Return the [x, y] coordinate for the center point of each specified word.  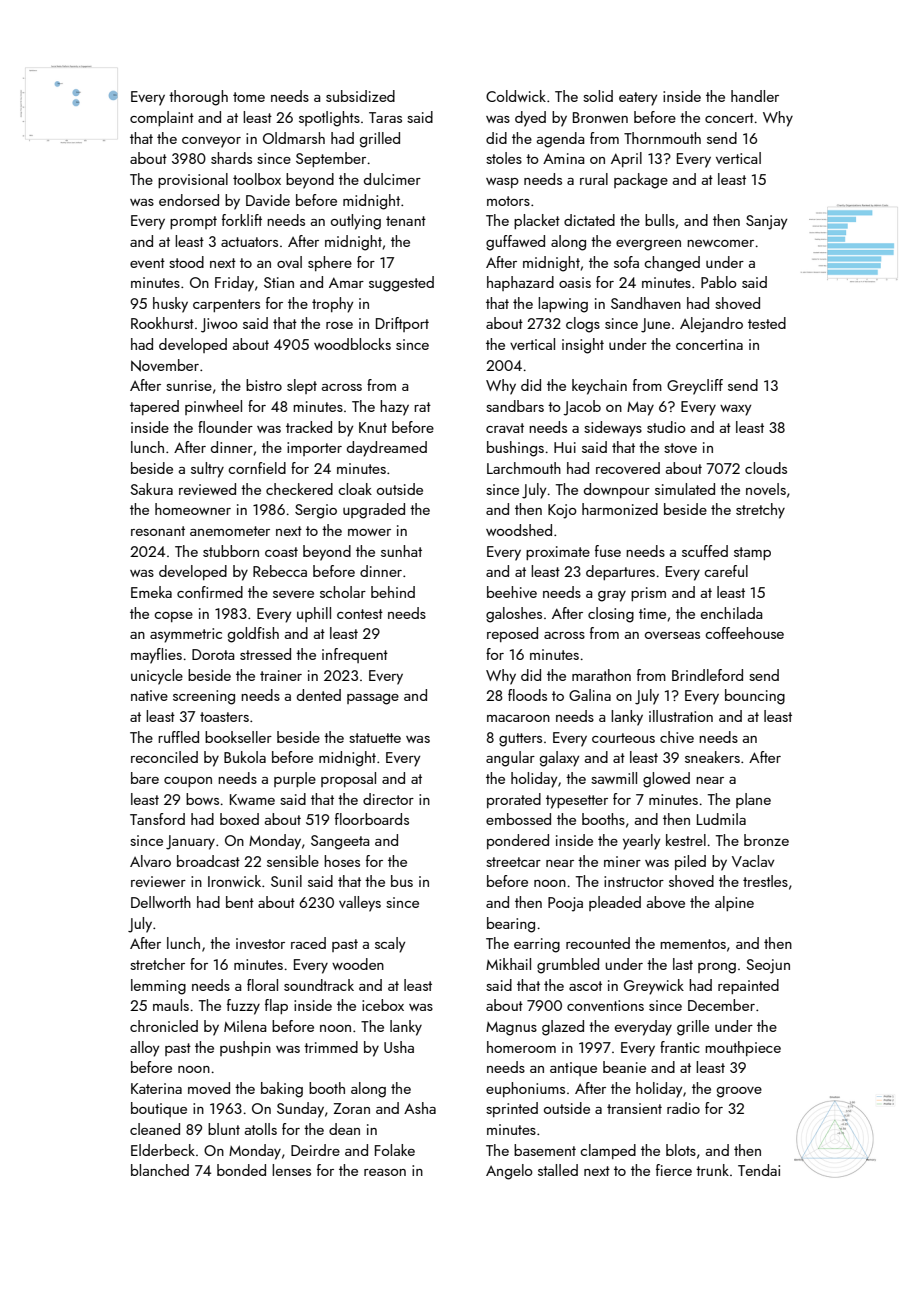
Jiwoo [219, 325]
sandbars [515, 406]
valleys [360, 904]
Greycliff [695, 387]
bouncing [755, 697]
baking [282, 1090]
